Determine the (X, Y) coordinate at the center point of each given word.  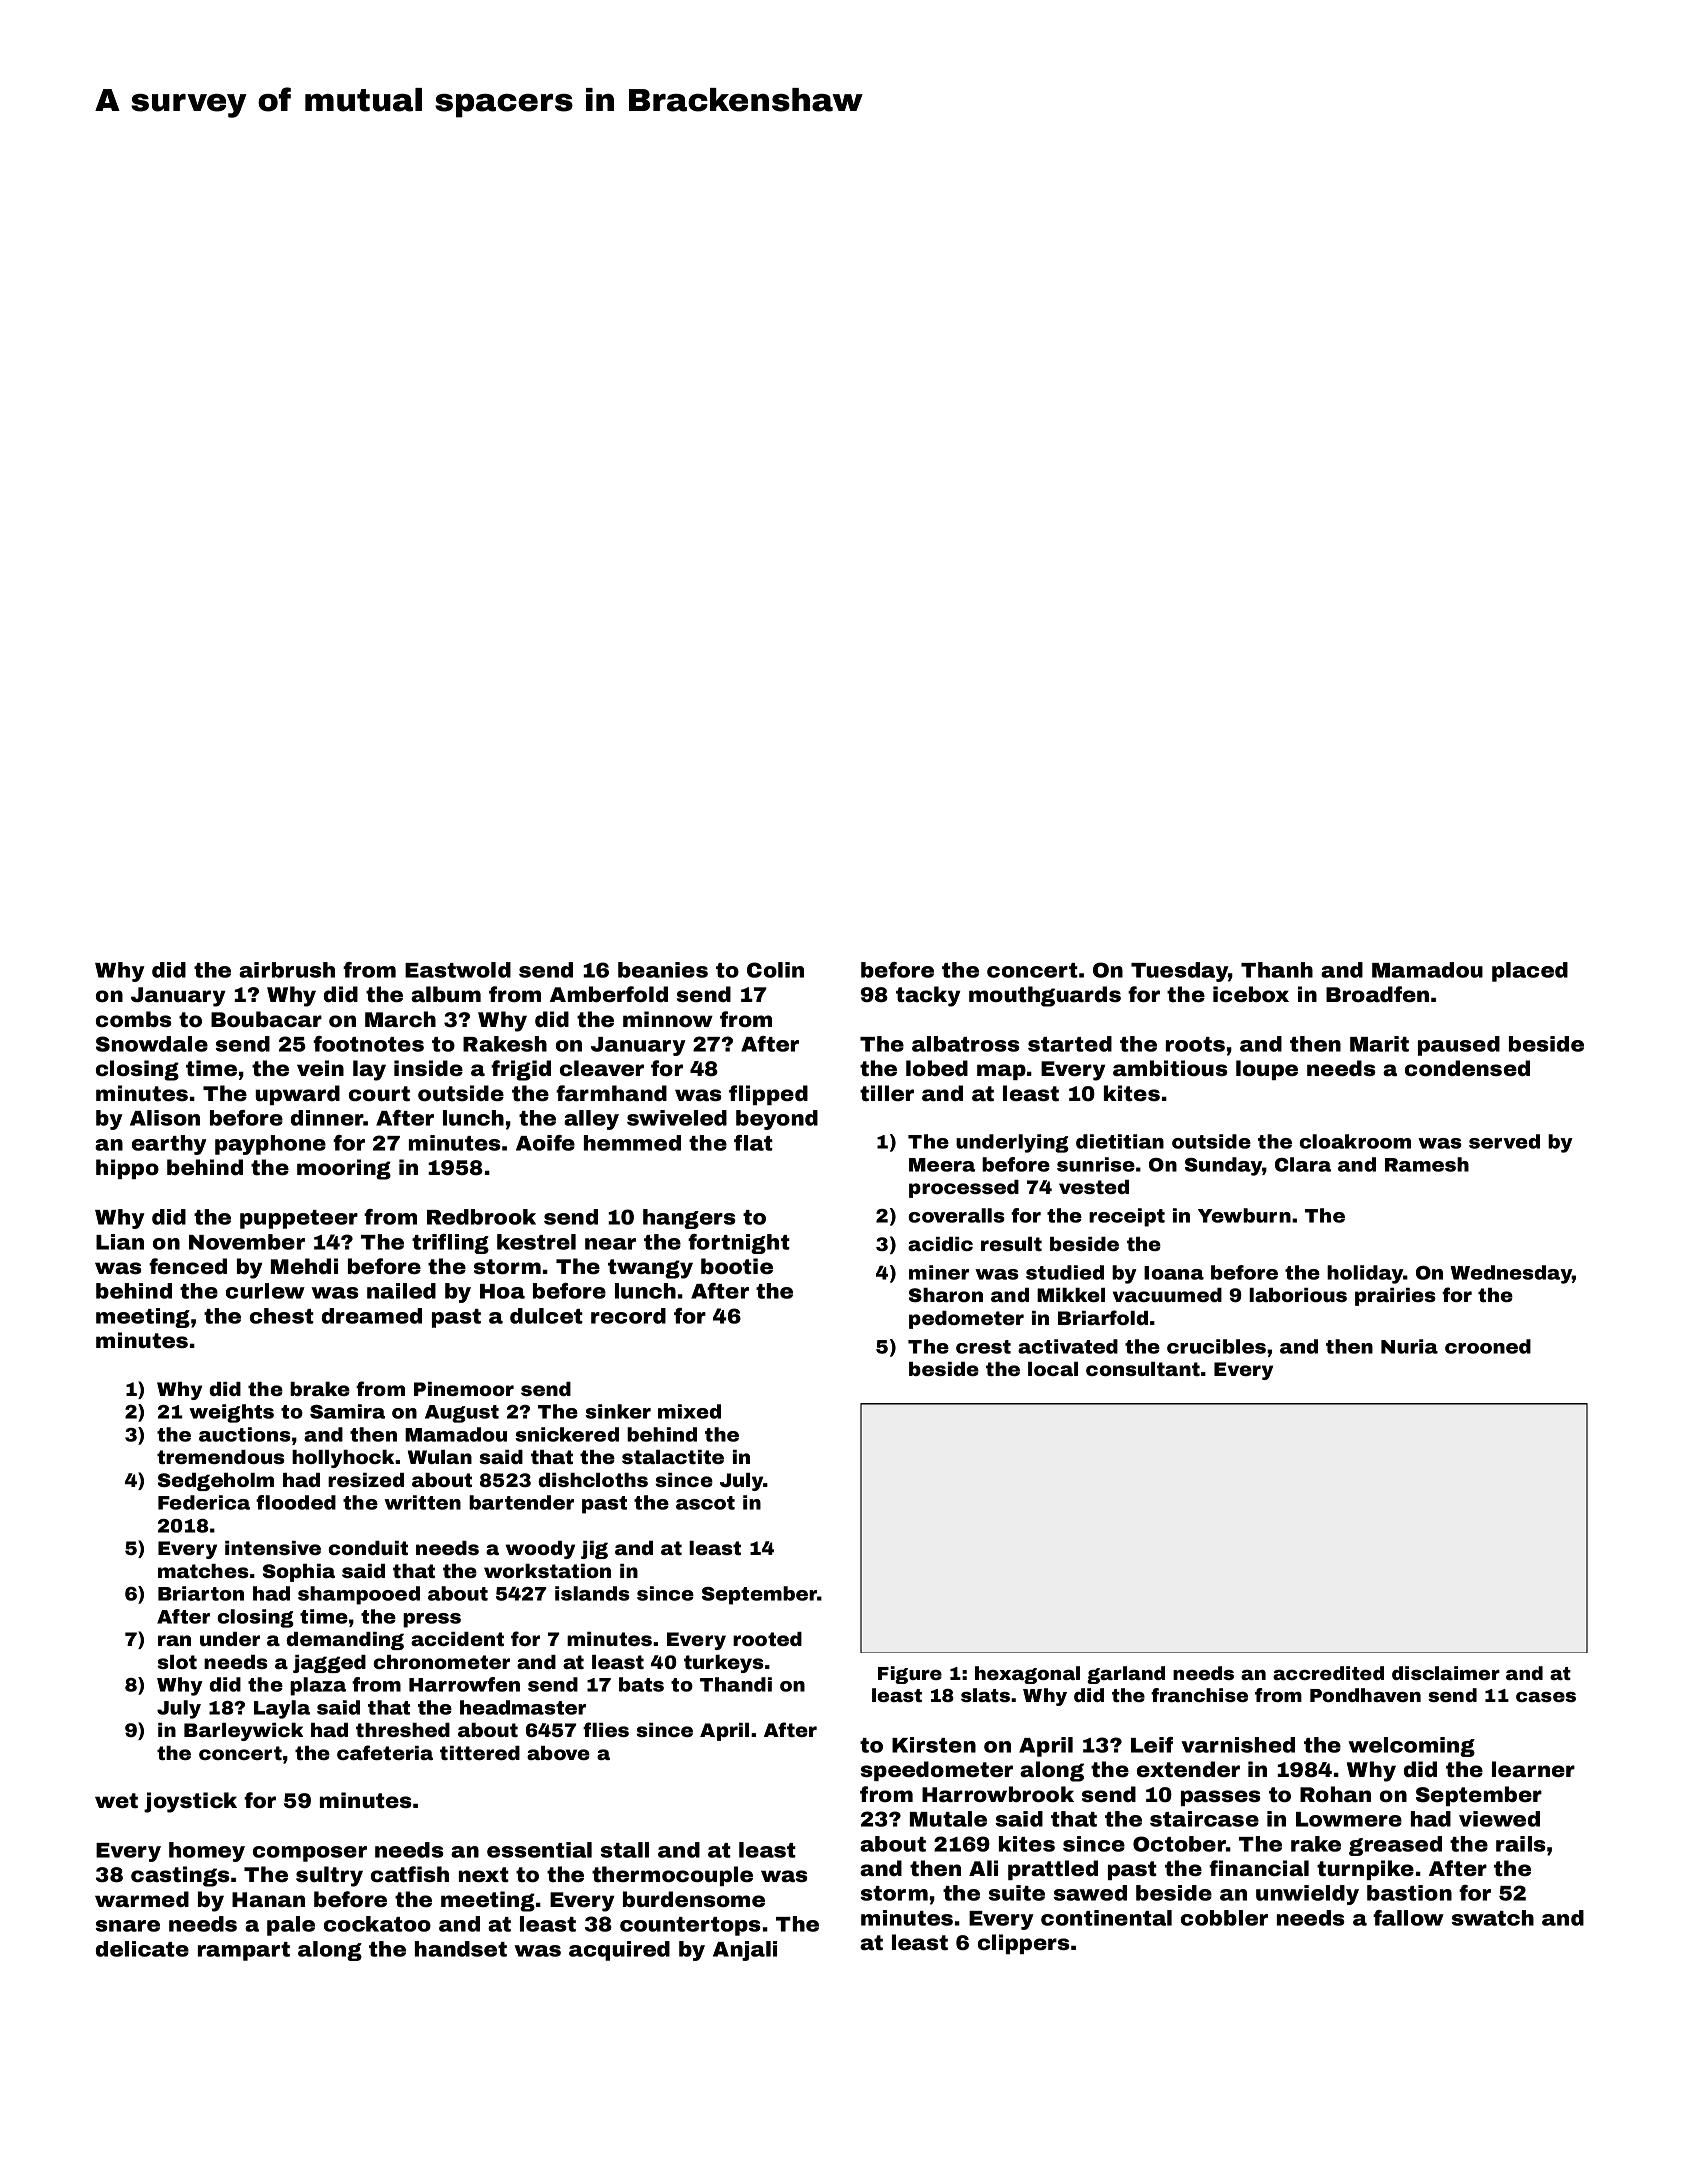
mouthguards (1045, 996)
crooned (1488, 1346)
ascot (705, 1503)
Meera (942, 1165)
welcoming (1411, 1747)
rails (1521, 1844)
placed (1530, 972)
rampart (244, 1951)
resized (366, 1480)
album (446, 994)
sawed (1090, 1893)
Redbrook (481, 1217)
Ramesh (1427, 1164)
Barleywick (243, 1732)
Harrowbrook (998, 1794)
